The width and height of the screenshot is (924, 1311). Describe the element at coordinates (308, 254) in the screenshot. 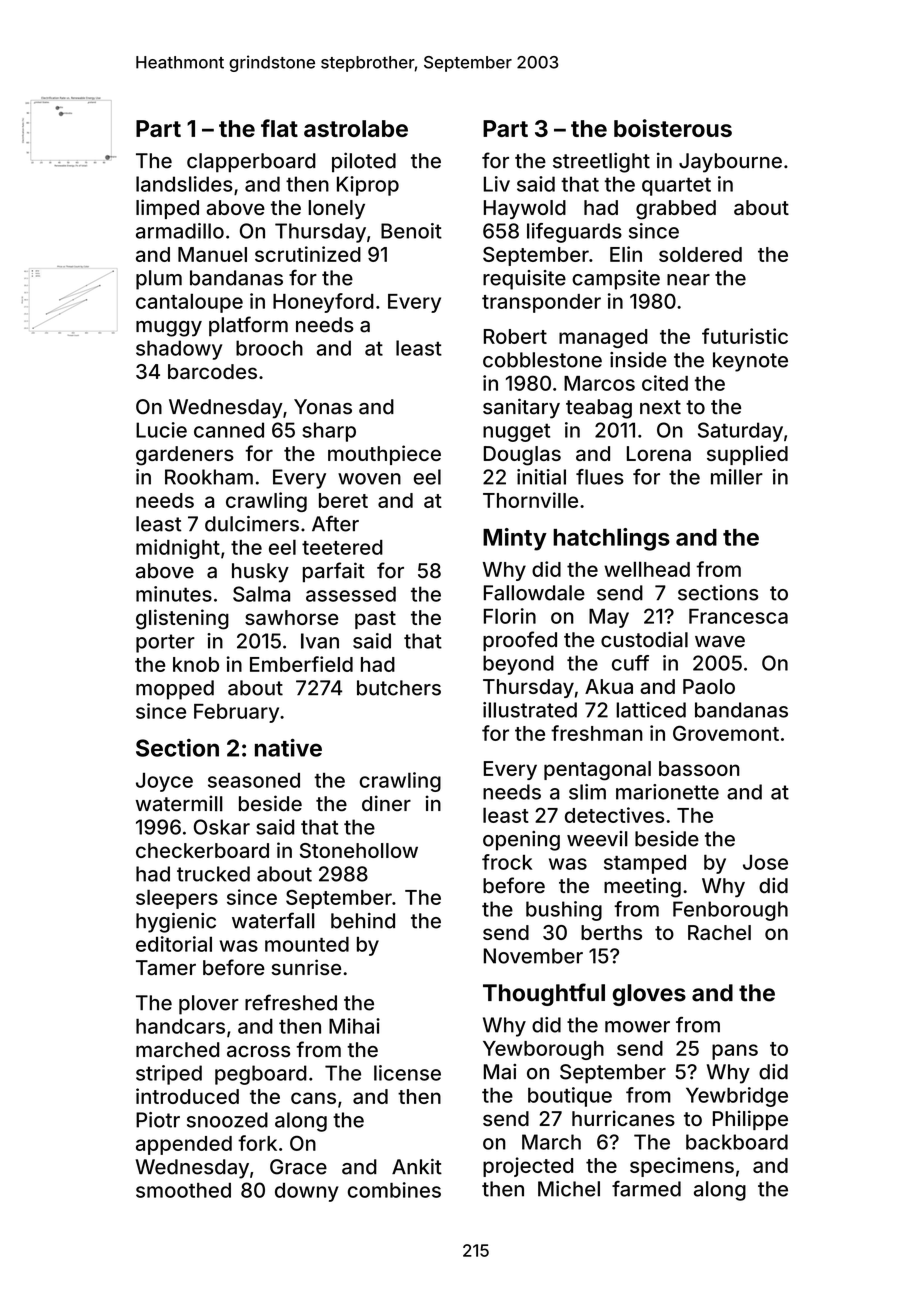

I see `scrutinized` at that location.
